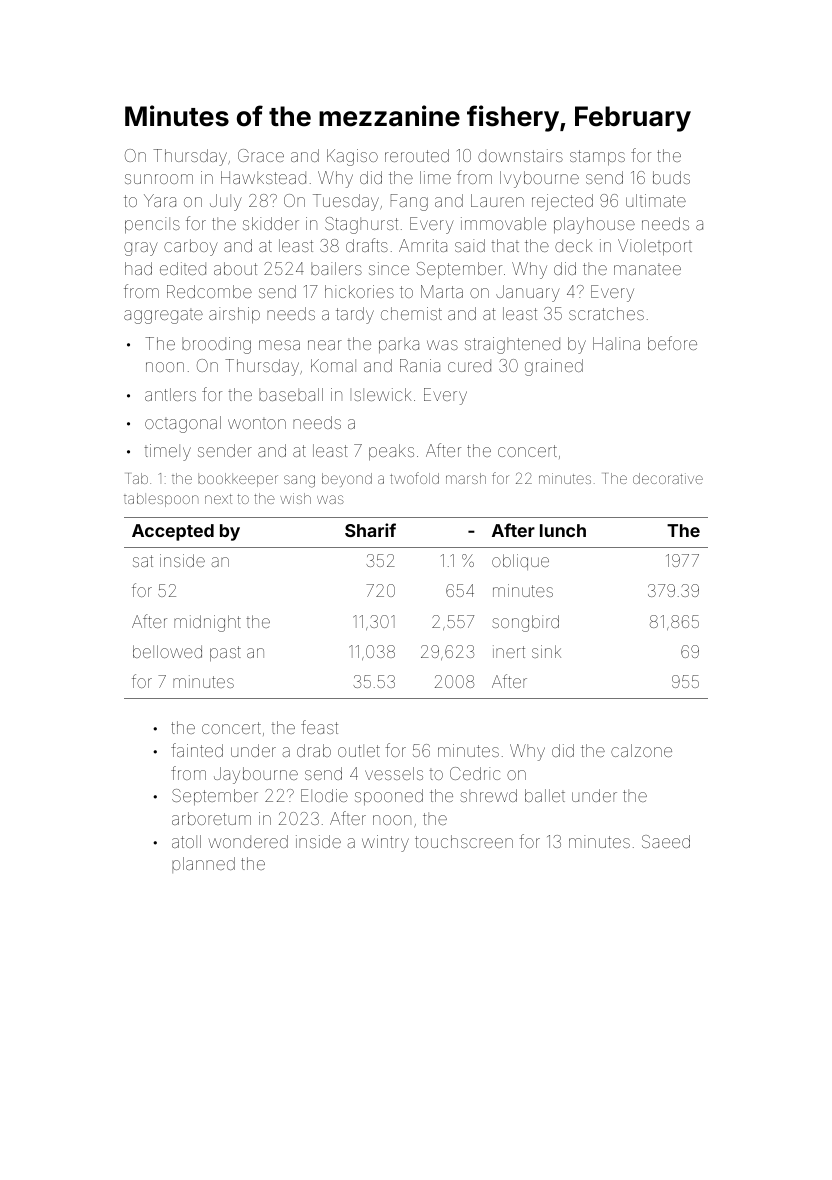 This screenshot has height=1180, width=832. Describe the element at coordinates (352, 157) in the screenshot. I see `Kagiso` at that location.
